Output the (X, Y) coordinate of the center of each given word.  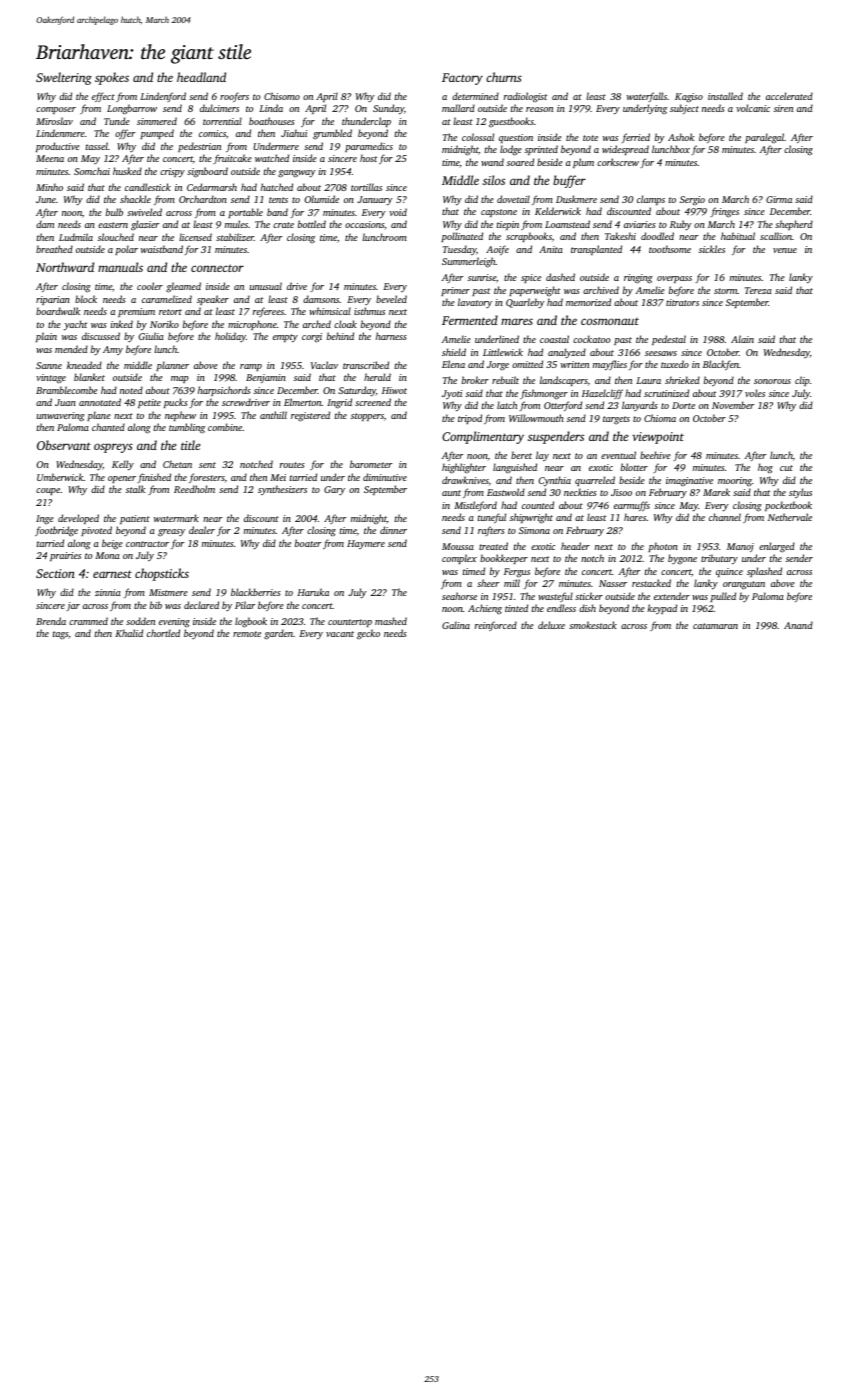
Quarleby (525, 303)
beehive (655, 455)
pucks (176, 403)
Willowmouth (536, 418)
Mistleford (475, 506)
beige (112, 544)
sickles (712, 249)
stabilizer (235, 237)
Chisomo (282, 96)
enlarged (777, 547)
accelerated (789, 96)
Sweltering (64, 78)
